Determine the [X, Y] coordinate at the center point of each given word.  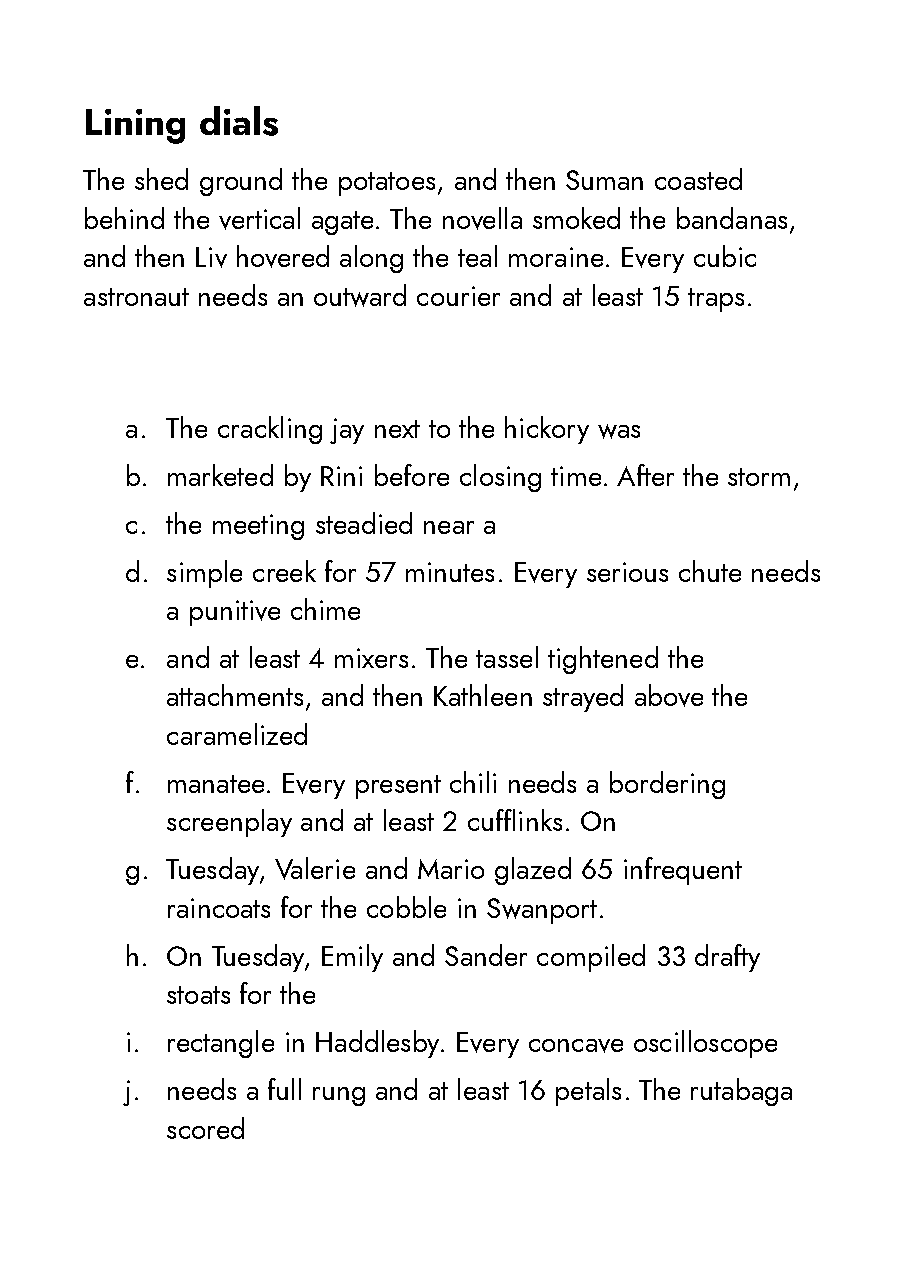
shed [161, 179]
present [398, 787]
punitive [235, 613]
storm [759, 477]
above [669, 695]
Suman [604, 180]
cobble [406, 907]
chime [325, 609]
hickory [547, 430]
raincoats [219, 908]
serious [627, 572]
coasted [698, 179]
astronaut [136, 297]
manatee [216, 784]
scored [205, 1128]
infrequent [683, 871]
